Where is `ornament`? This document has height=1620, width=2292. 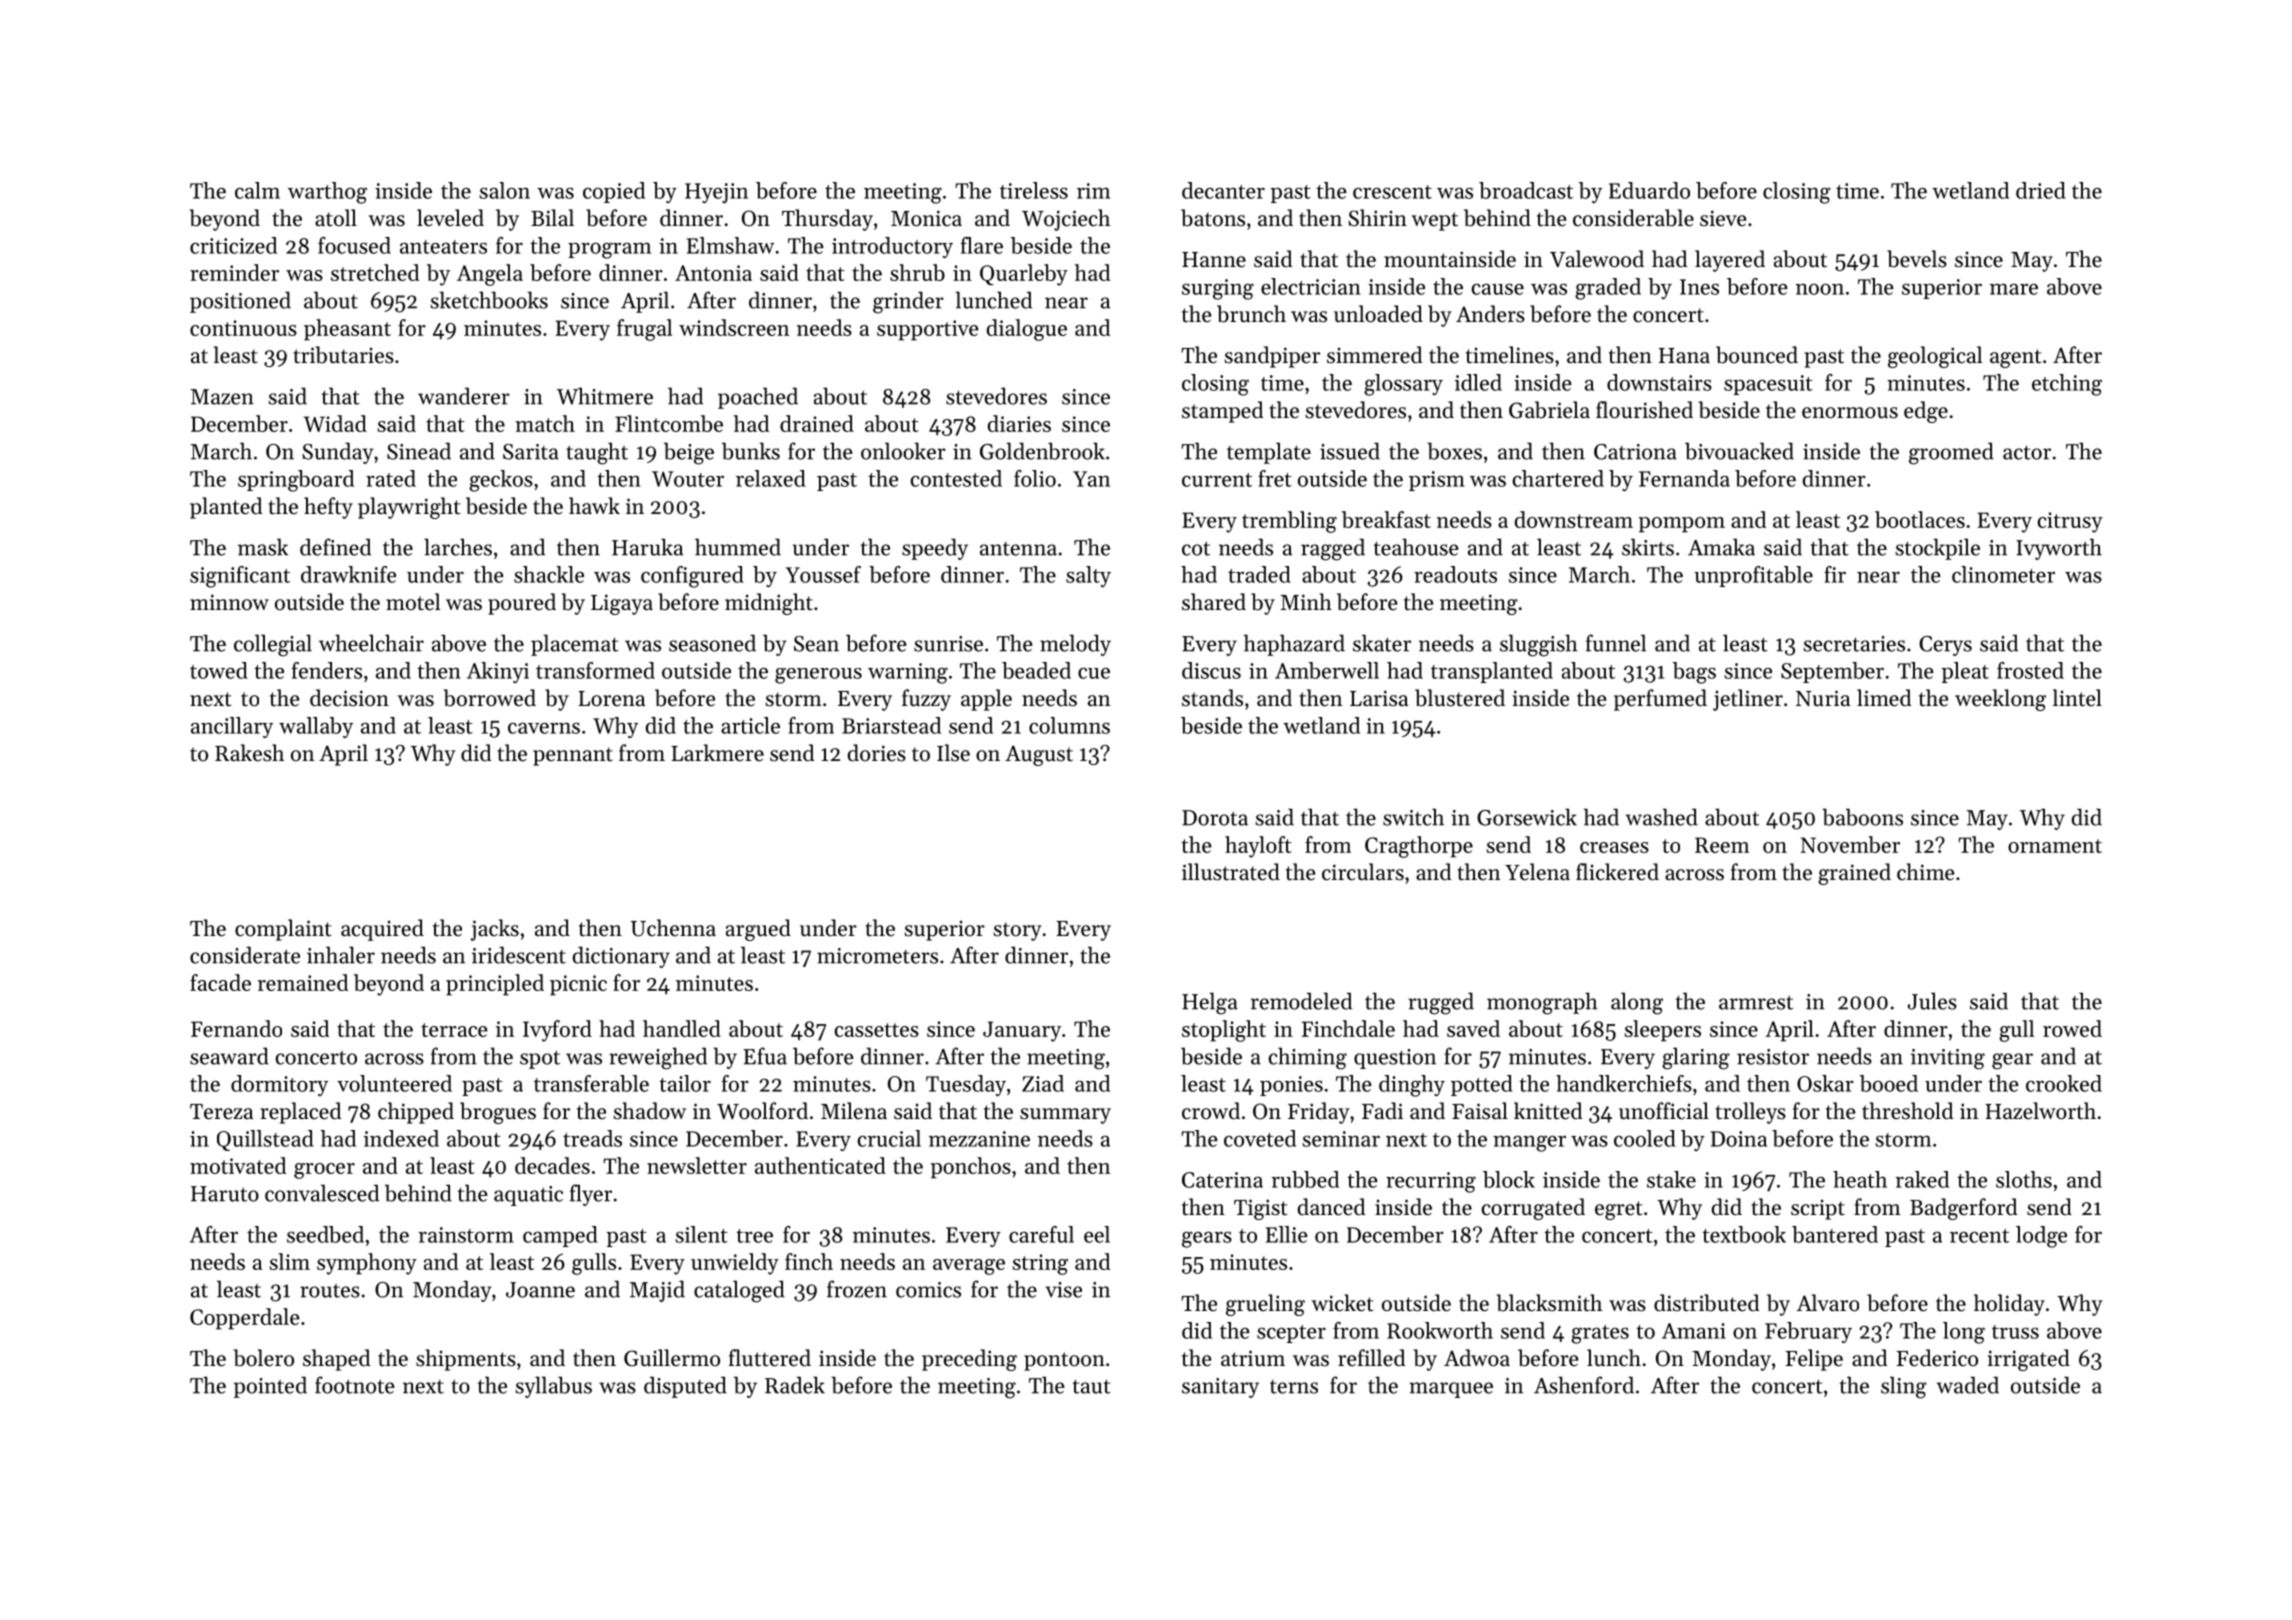
ornament is located at coordinates (2055, 846).
